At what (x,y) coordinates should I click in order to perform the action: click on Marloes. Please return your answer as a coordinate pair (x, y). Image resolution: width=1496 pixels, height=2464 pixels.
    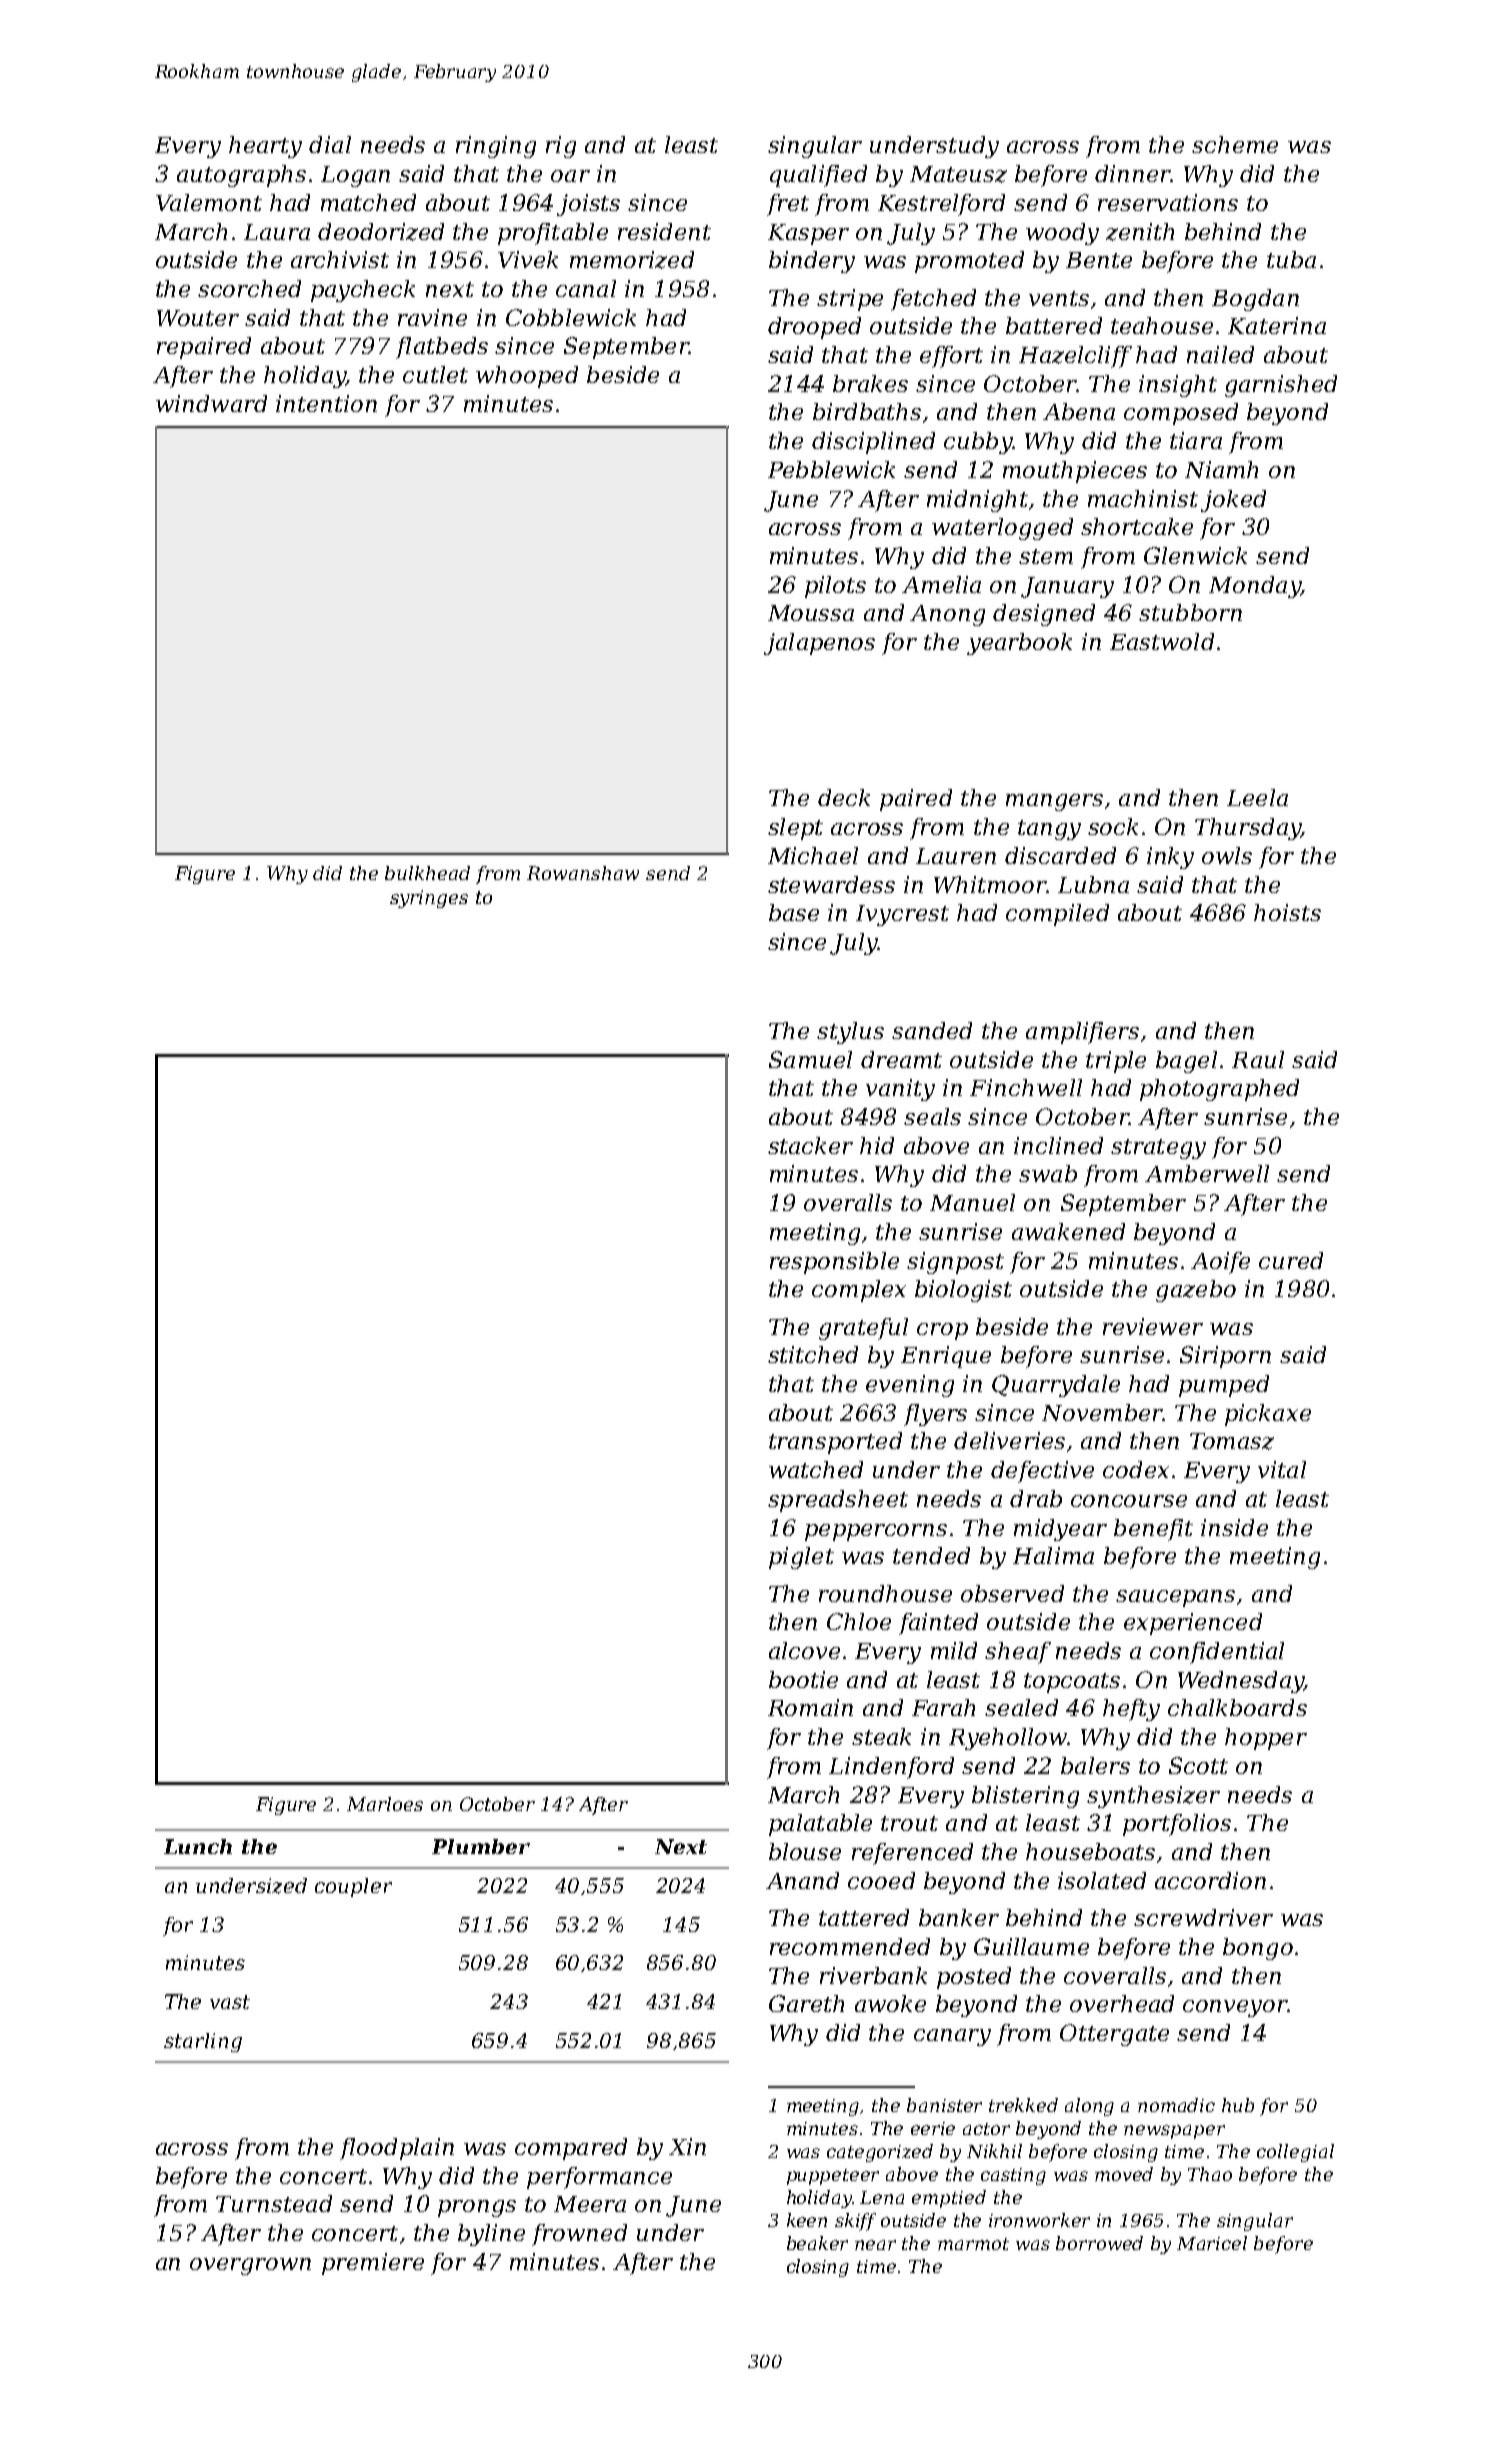
    Looking at the image, I should click on (385, 1804).
